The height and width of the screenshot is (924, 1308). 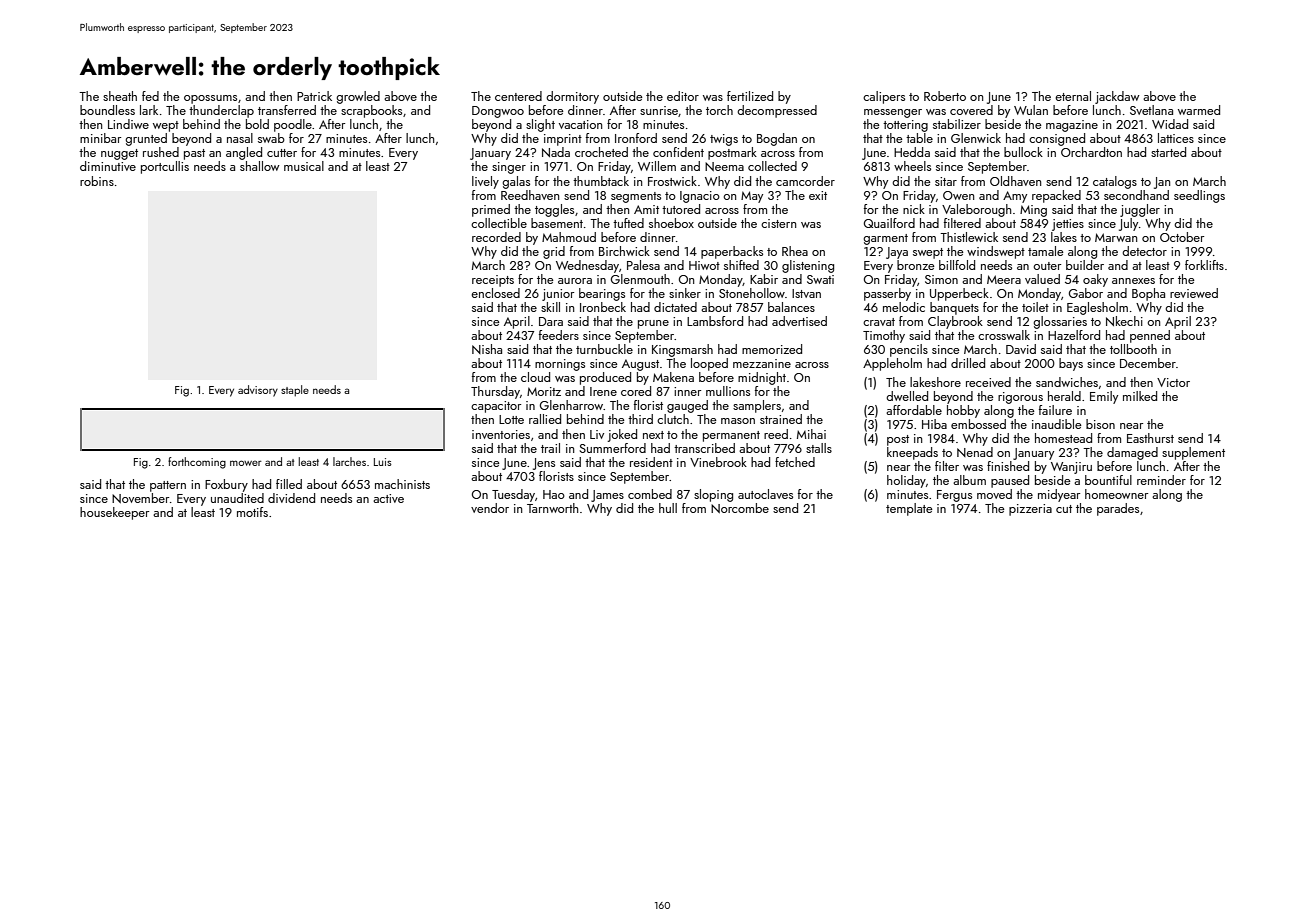 What do you see at coordinates (740, 508) in the screenshot?
I see `Norcombe` at bounding box center [740, 508].
